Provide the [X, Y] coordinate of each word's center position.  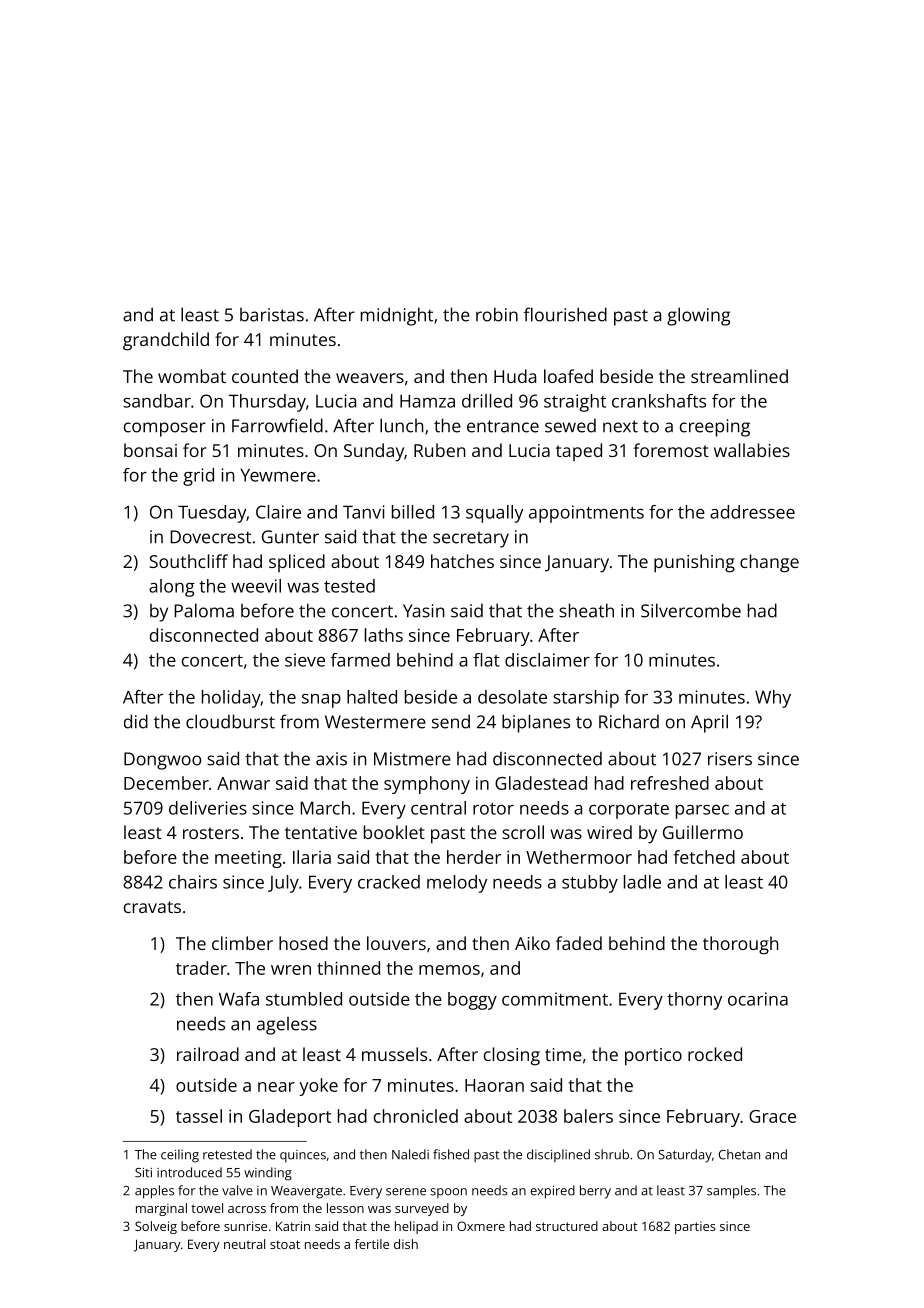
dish [406, 1244]
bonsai [150, 450]
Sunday [374, 452]
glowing [698, 316]
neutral [244, 1244]
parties [695, 1227]
